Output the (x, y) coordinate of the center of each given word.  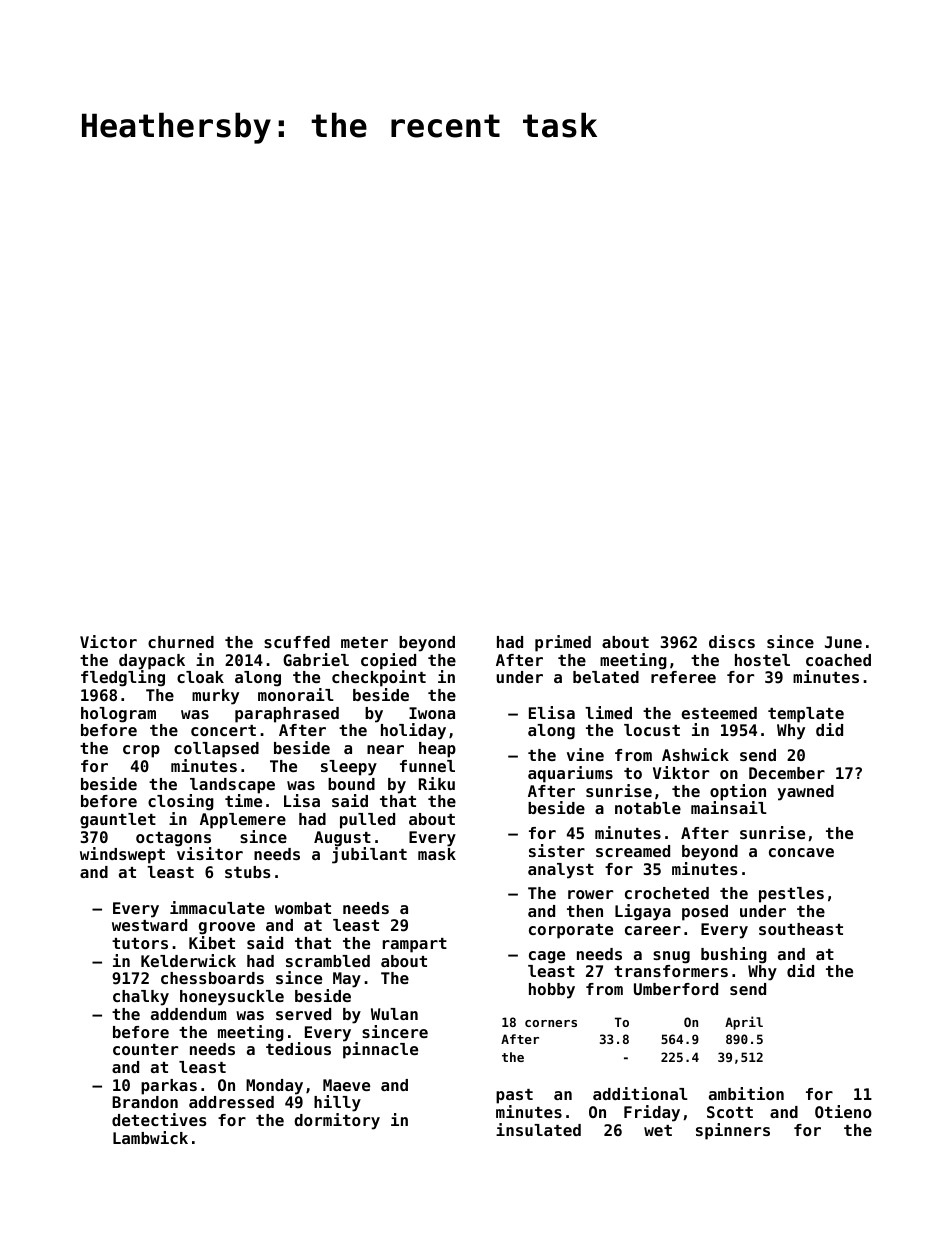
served (303, 1014)
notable (648, 808)
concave (801, 852)
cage (547, 957)
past (514, 1096)
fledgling (123, 678)
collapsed (216, 750)
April (744, 1023)
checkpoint (379, 678)
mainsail (729, 807)
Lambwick (150, 1137)
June (843, 642)
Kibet (212, 942)
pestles (791, 895)
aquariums (570, 774)
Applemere (243, 821)
